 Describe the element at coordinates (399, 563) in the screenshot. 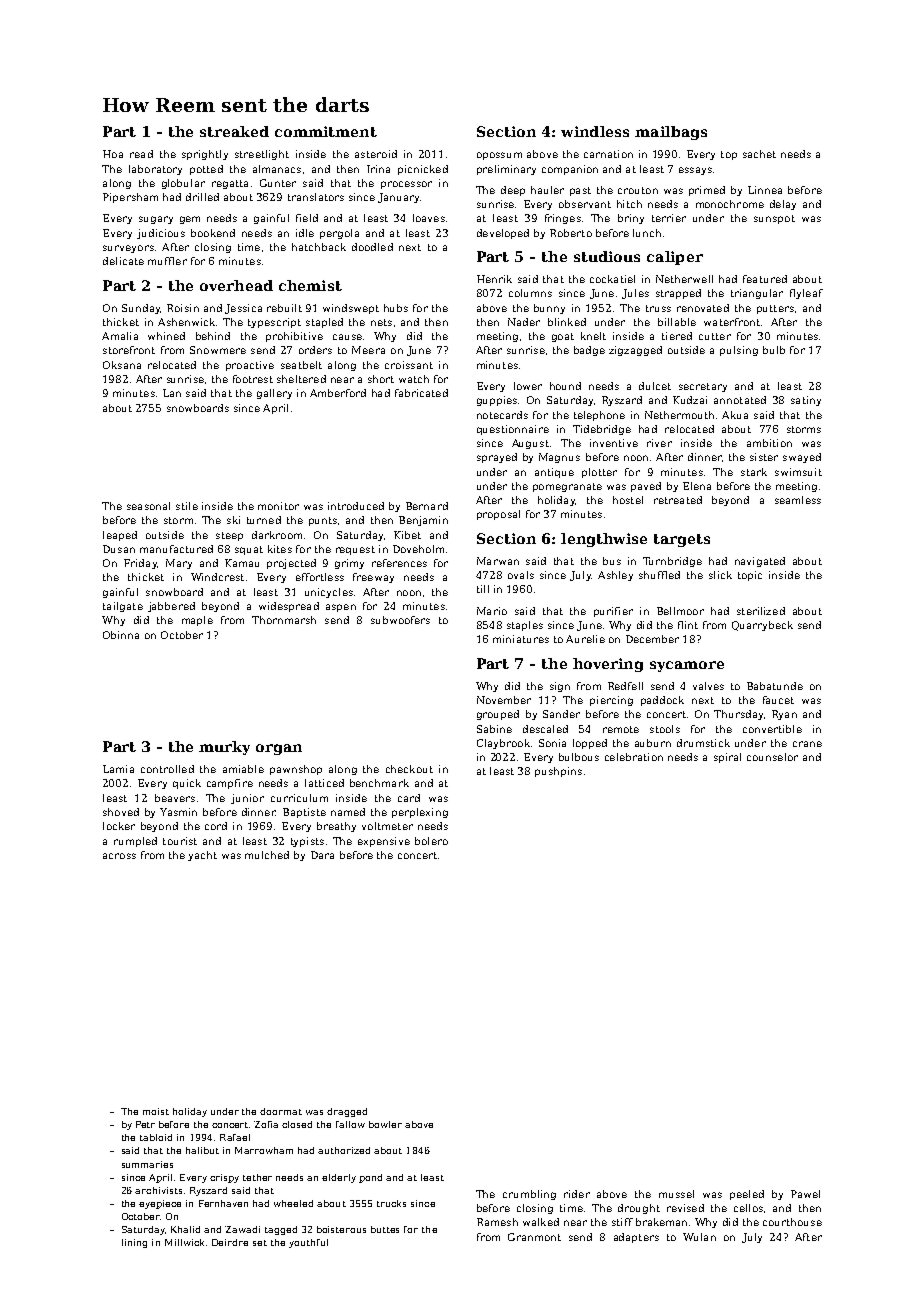

I see `references` at that location.
